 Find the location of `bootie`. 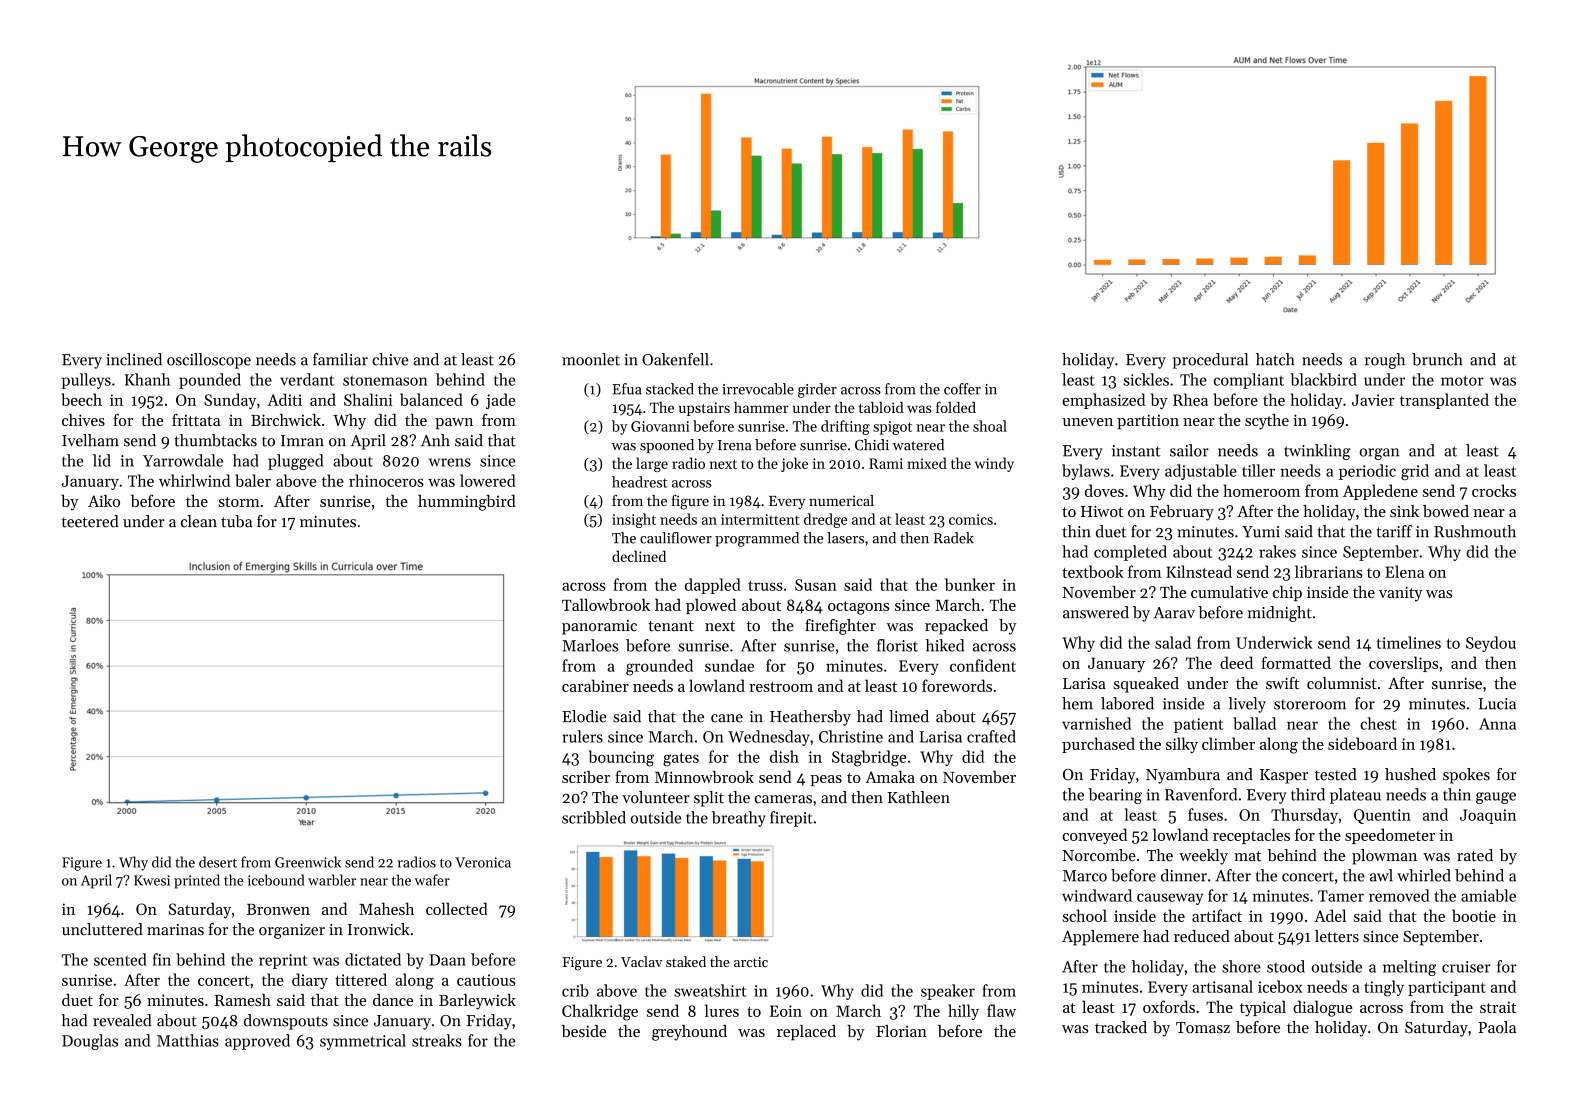

bootie is located at coordinates (1474, 915).
